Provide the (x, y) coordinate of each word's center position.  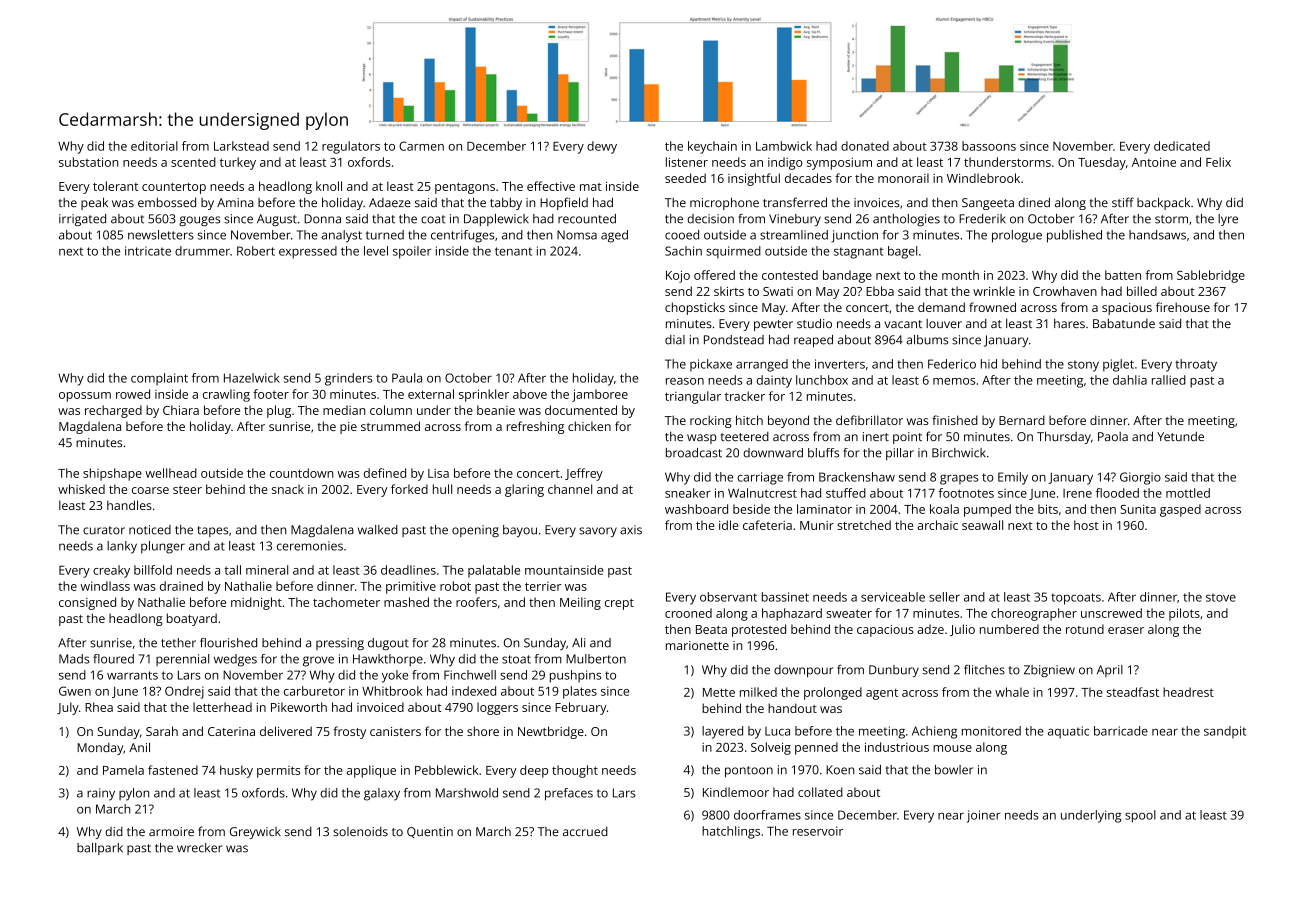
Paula (407, 378)
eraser (1126, 630)
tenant (513, 251)
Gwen (75, 691)
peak (94, 203)
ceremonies (310, 546)
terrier (543, 586)
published (1074, 236)
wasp (702, 439)
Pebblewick (446, 770)
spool (1140, 816)
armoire (171, 831)
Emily (1013, 478)
